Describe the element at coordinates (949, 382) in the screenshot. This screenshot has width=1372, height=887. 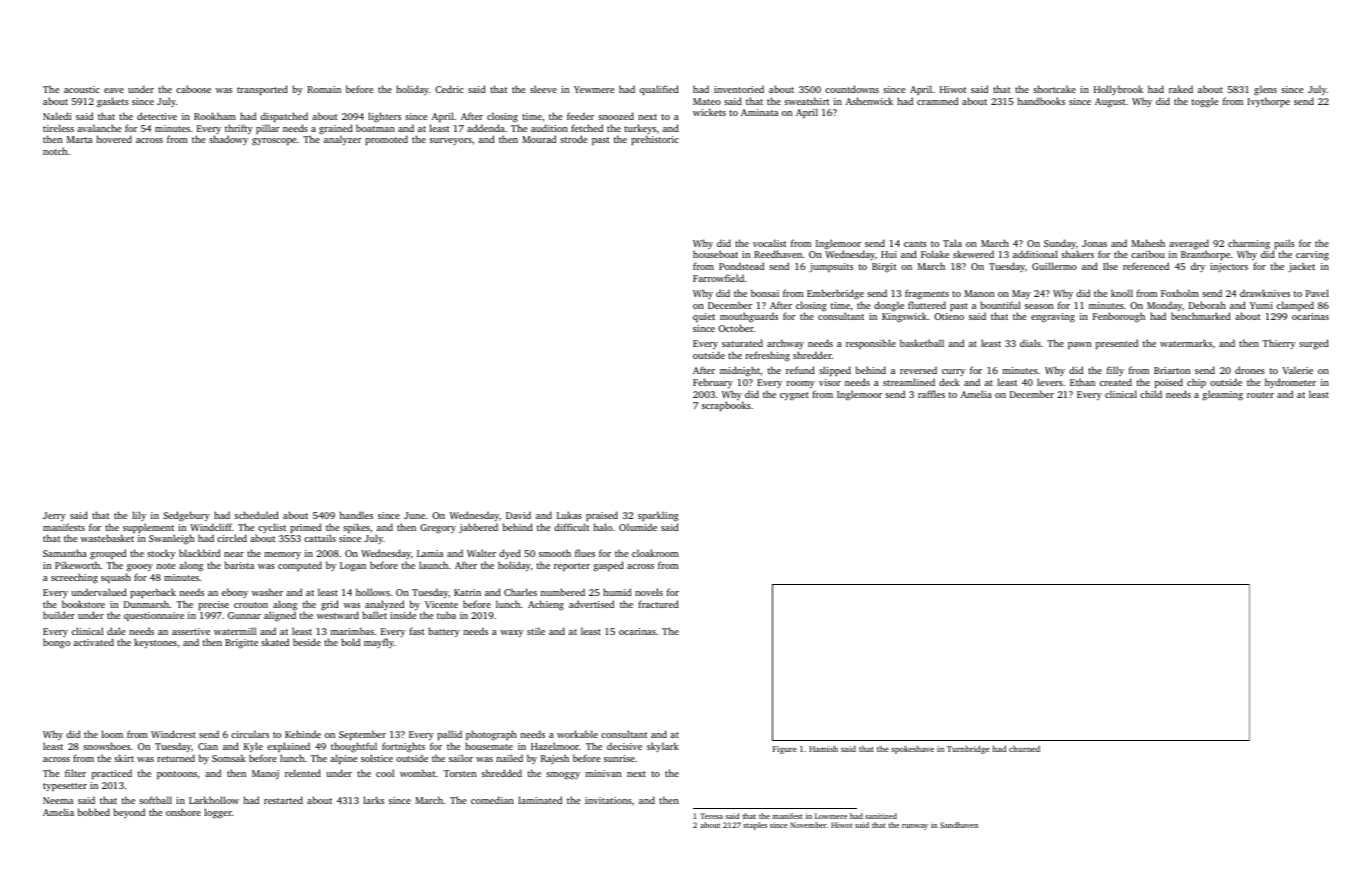
I see `deck` at that location.
